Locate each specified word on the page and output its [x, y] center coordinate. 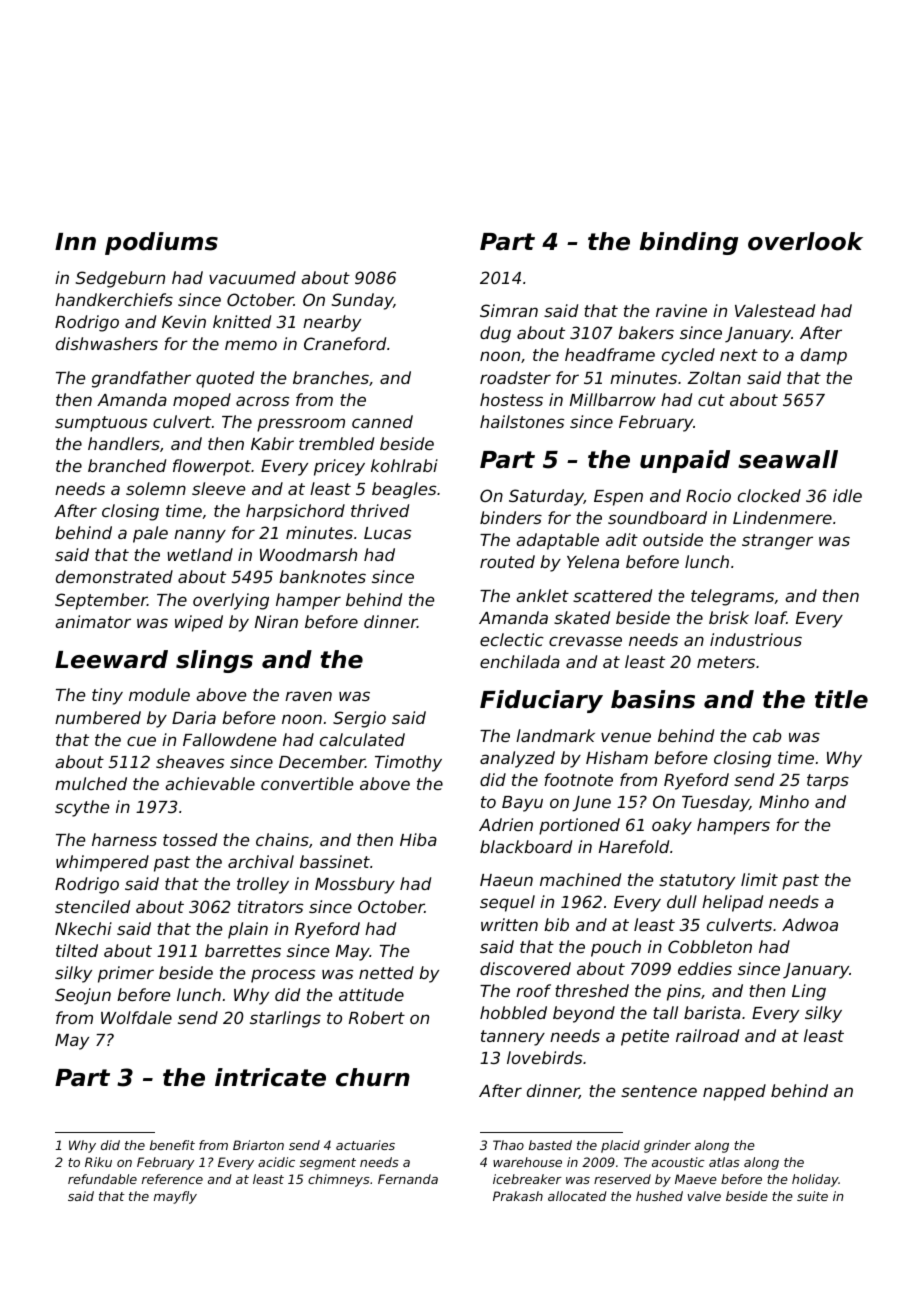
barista [712, 1012]
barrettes [243, 950]
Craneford [345, 343]
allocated [577, 1196]
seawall [788, 459]
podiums [161, 243]
